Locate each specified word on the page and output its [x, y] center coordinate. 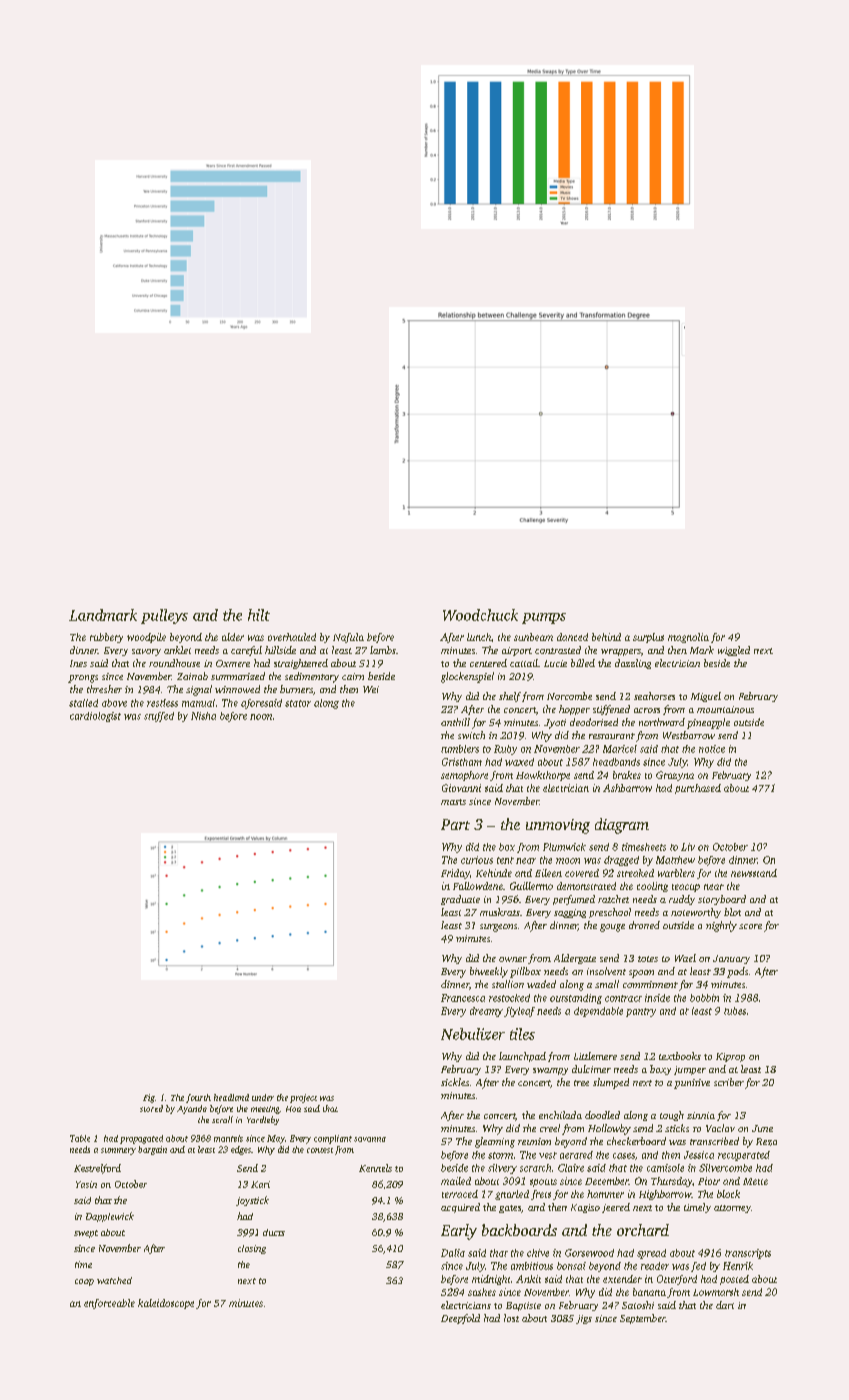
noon [261, 717]
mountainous [725, 709]
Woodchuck [480, 615]
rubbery [106, 638]
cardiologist [95, 717]
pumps [544, 618]
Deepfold [460, 1319]
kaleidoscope [166, 1304]
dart [725, 1305]
